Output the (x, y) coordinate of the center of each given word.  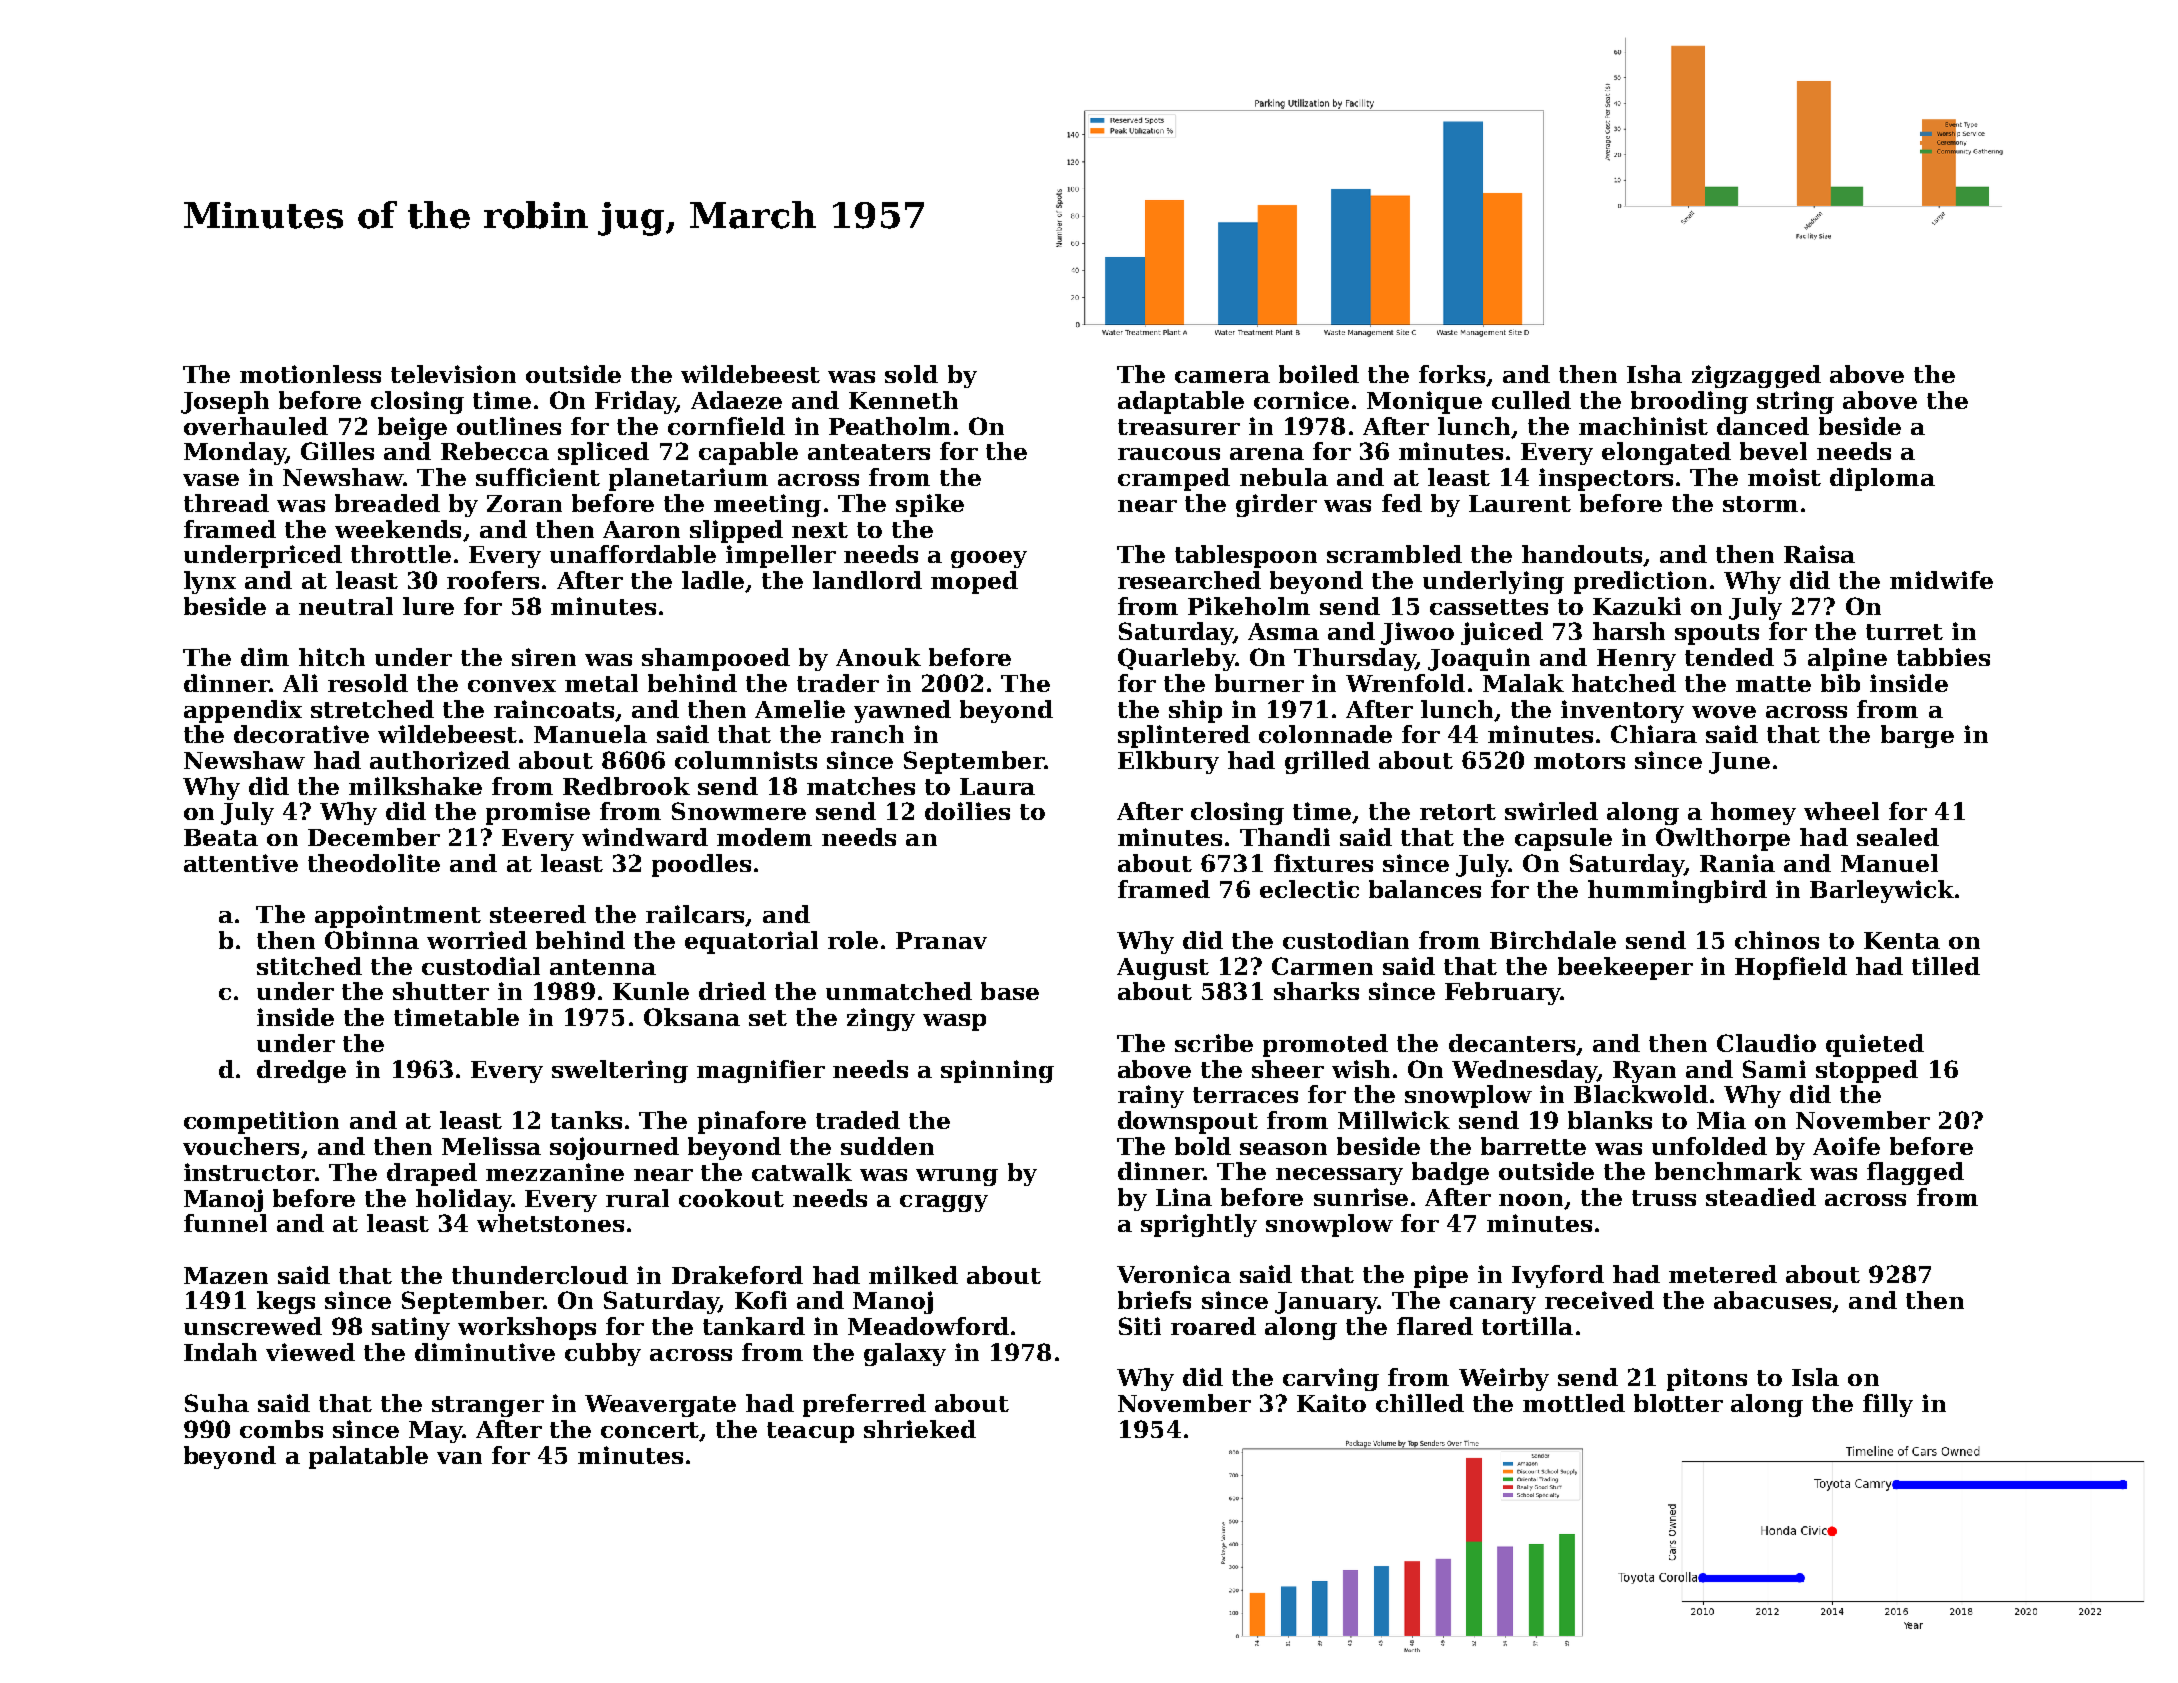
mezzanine (555, 1172)
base (1010, 991)
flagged (1915, 1173)
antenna (603, 967)
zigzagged (1756, 376)
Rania (1737, 863)
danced (1763, 426)
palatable (368, 1457)
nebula (1284, 477)
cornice (1301, 400)
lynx (210, 582)
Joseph (225, 402)
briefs (1154, 1300)
